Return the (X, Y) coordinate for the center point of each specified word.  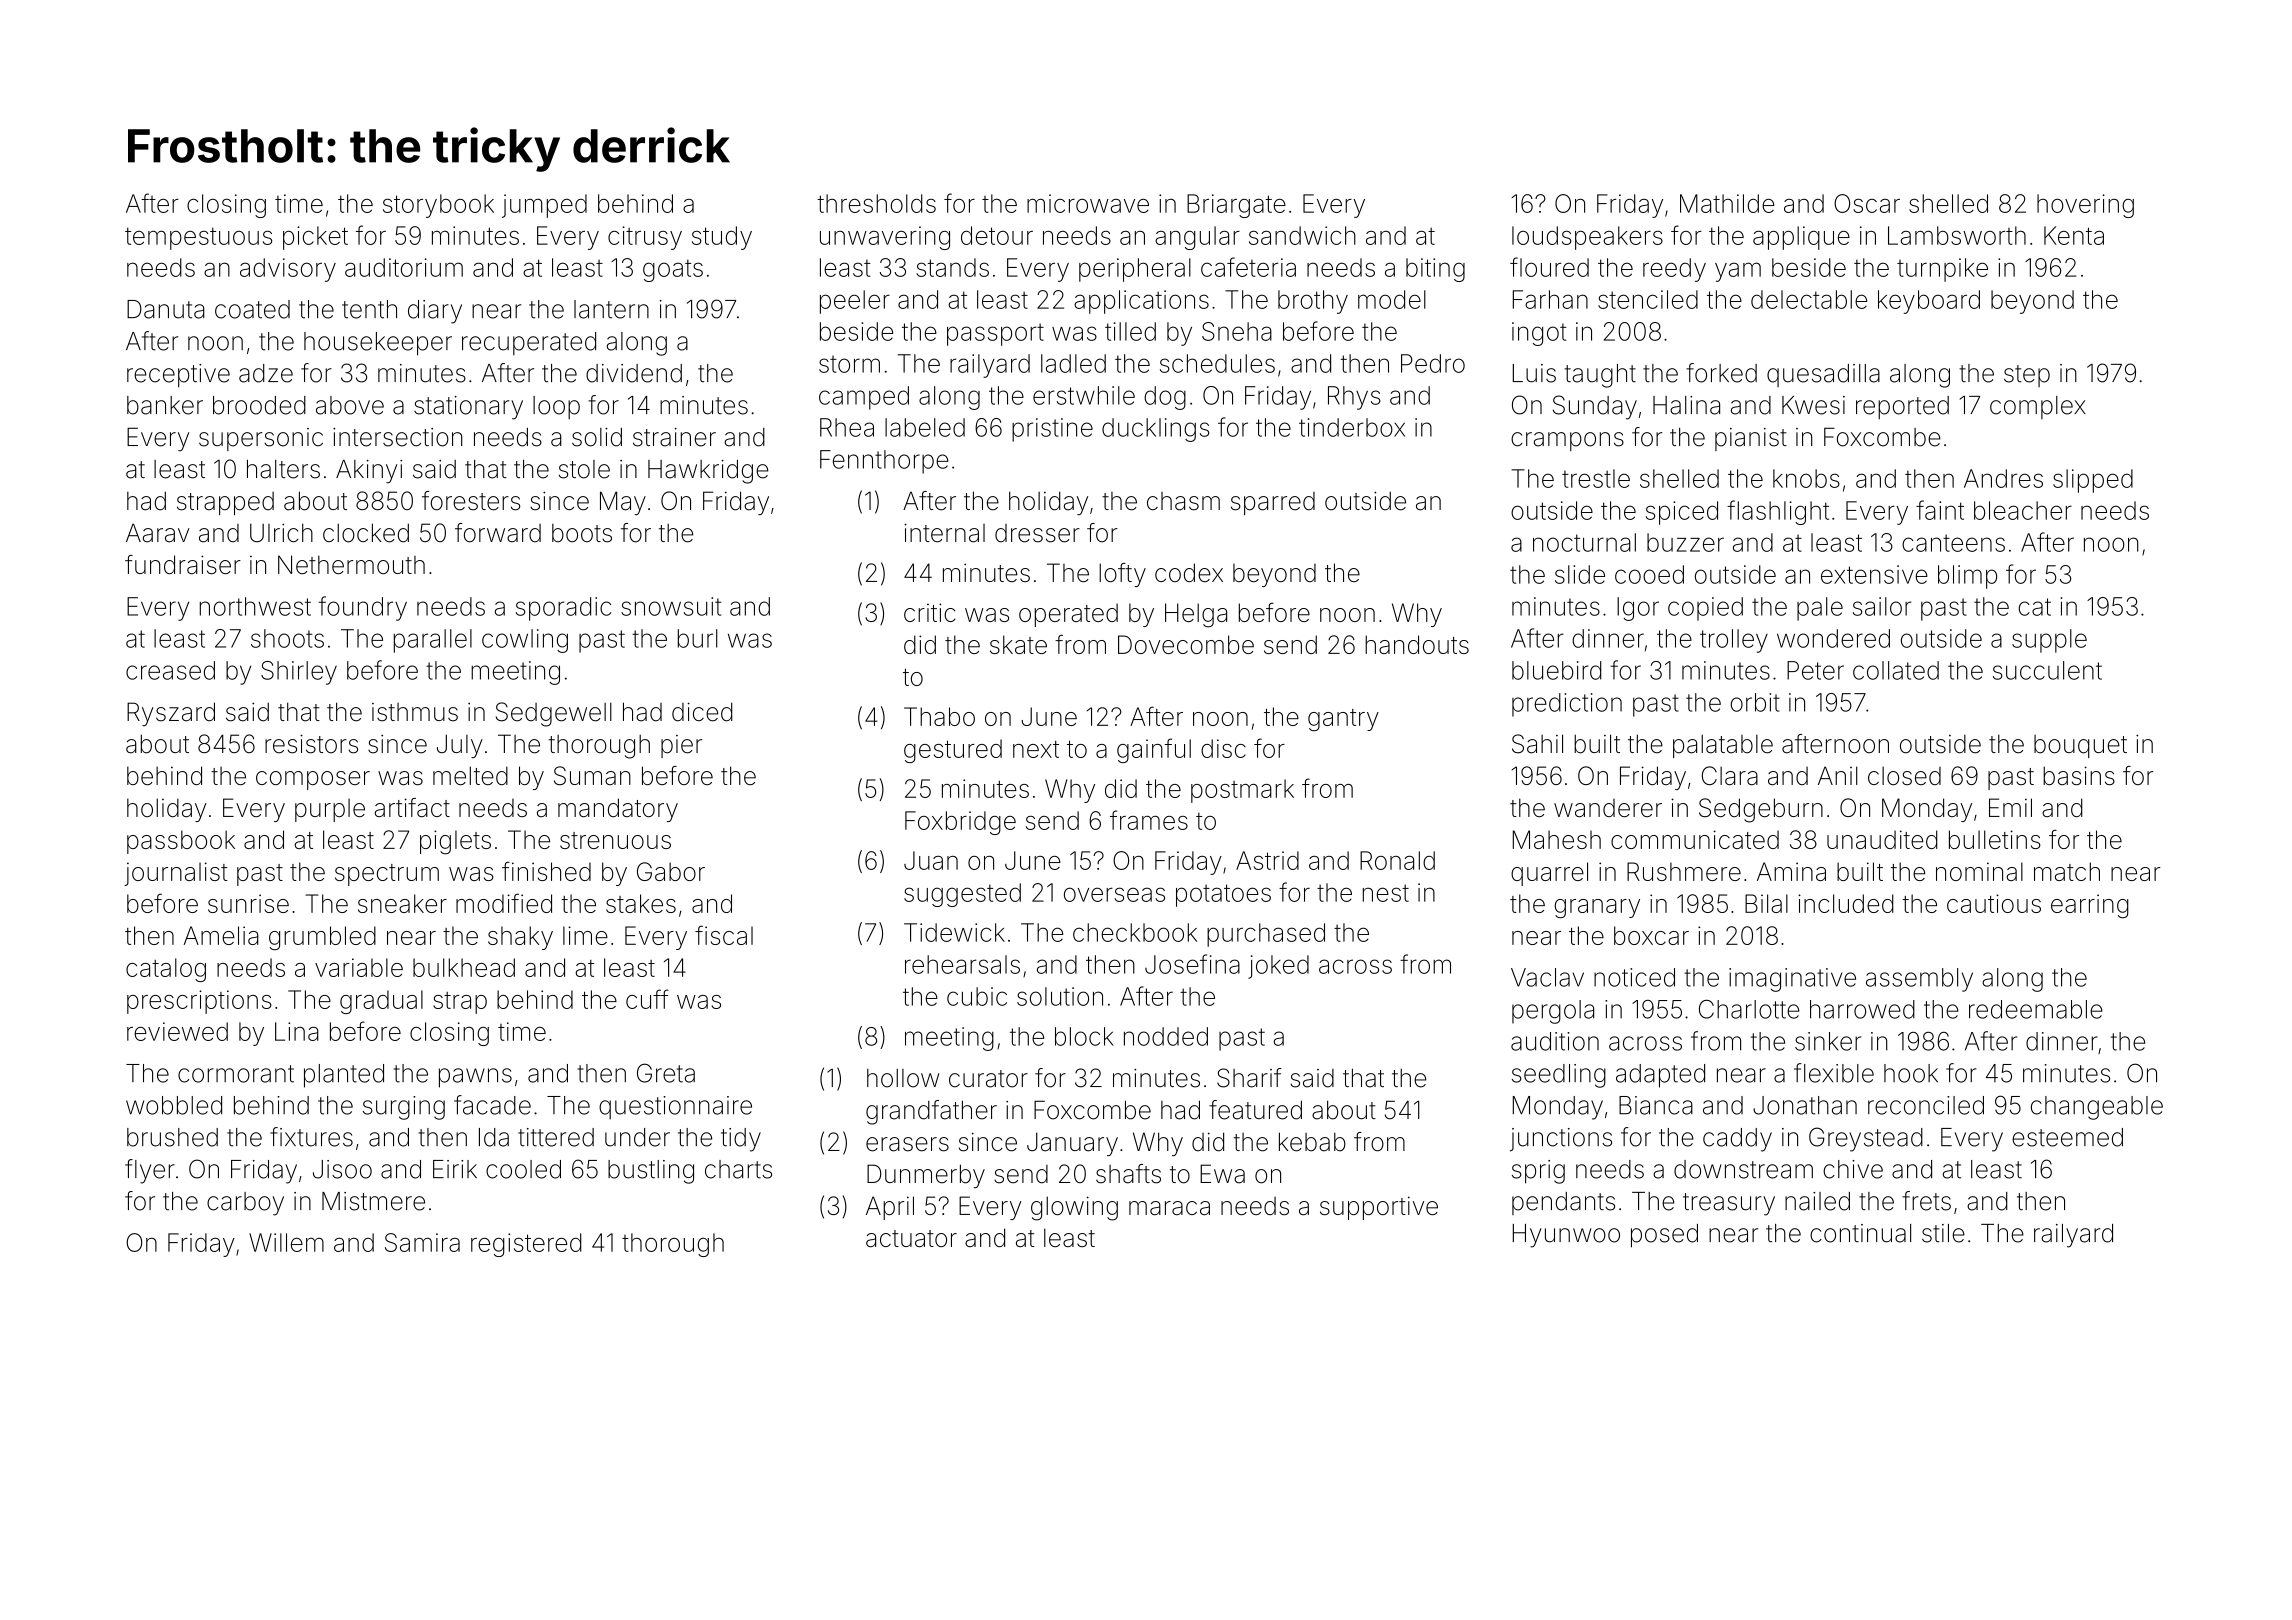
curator (988, 1079)
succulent (2047, 670)
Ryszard (171, 714)
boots (582, 533)
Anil (1838, 775)
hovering (2085, 206)
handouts (1417, 644)
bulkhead (464, 967)
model (1392, 299)
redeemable (2036, 1009)
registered (526, 1245)
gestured (953, 751)
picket (315, 238)
